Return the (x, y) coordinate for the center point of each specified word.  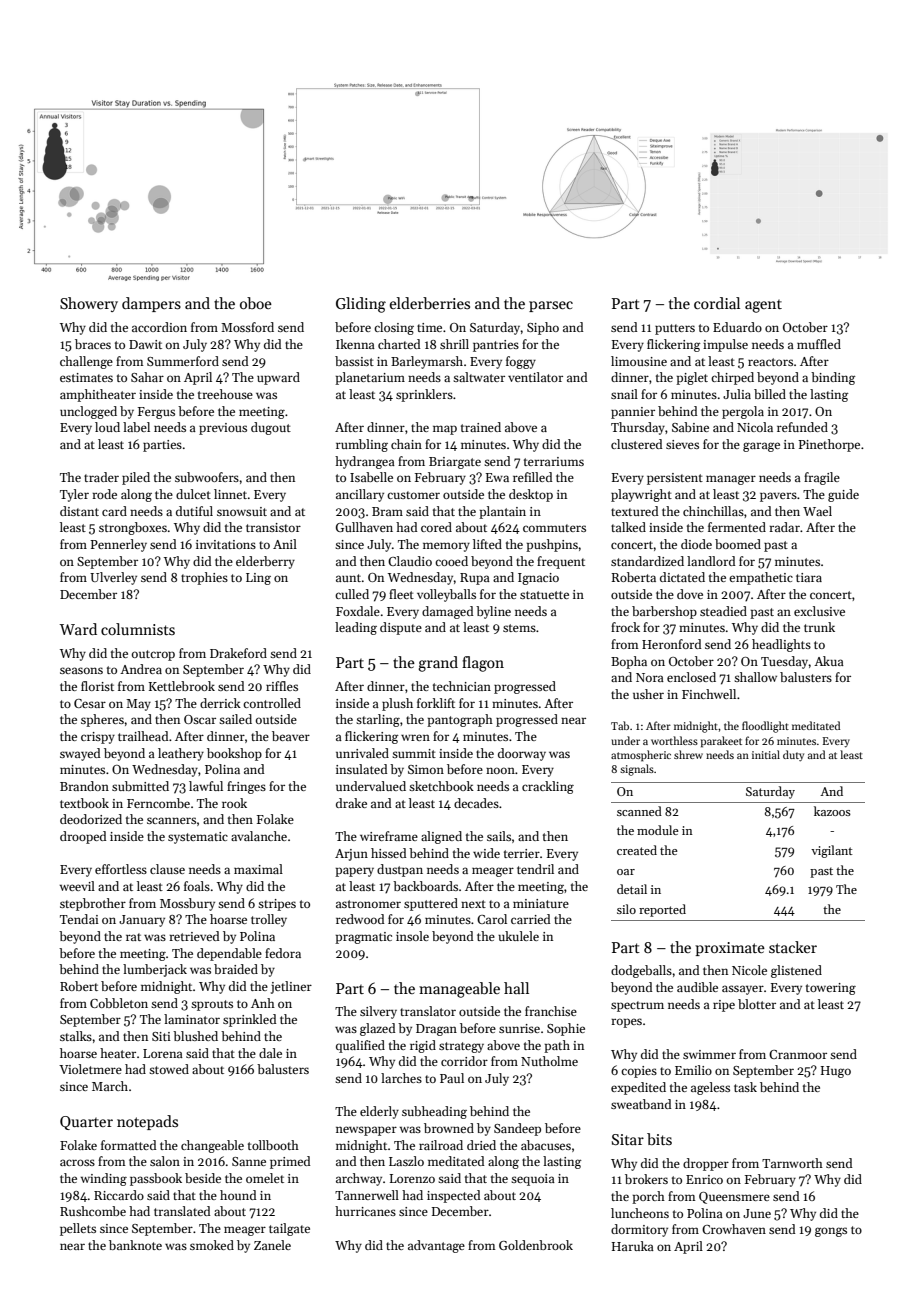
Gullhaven (364, 527)
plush (397, 704)
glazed (377, 1029)
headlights (781, 645)
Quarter (86, 1123)
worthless (674, 740)
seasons (81, 670)
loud (107, 427)
